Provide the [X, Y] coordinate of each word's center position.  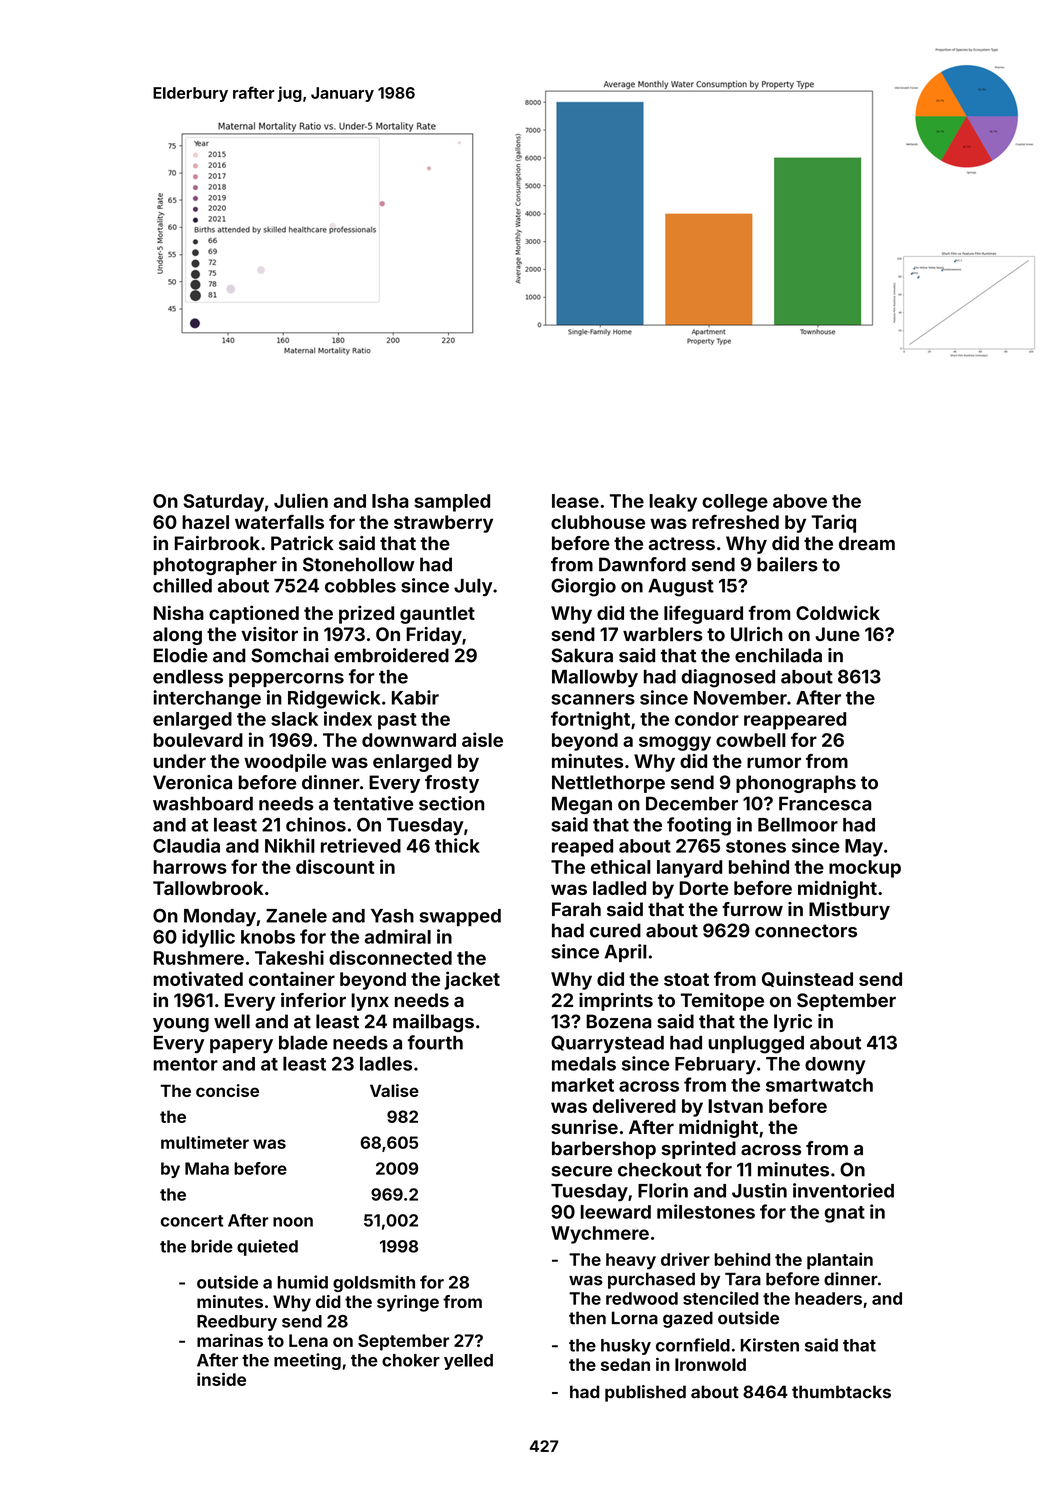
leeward [615, 1212]
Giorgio [583, 587]
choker [411, 1360]
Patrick [302, 543]
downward [409, 740]
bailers [787, 564]
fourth [435, 1042]
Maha [207, 1168]
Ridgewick [334, 699]
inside [221, 1379]
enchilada [778, 655]
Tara [743, 1279]
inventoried [843, 1190]
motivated [198, 978]
